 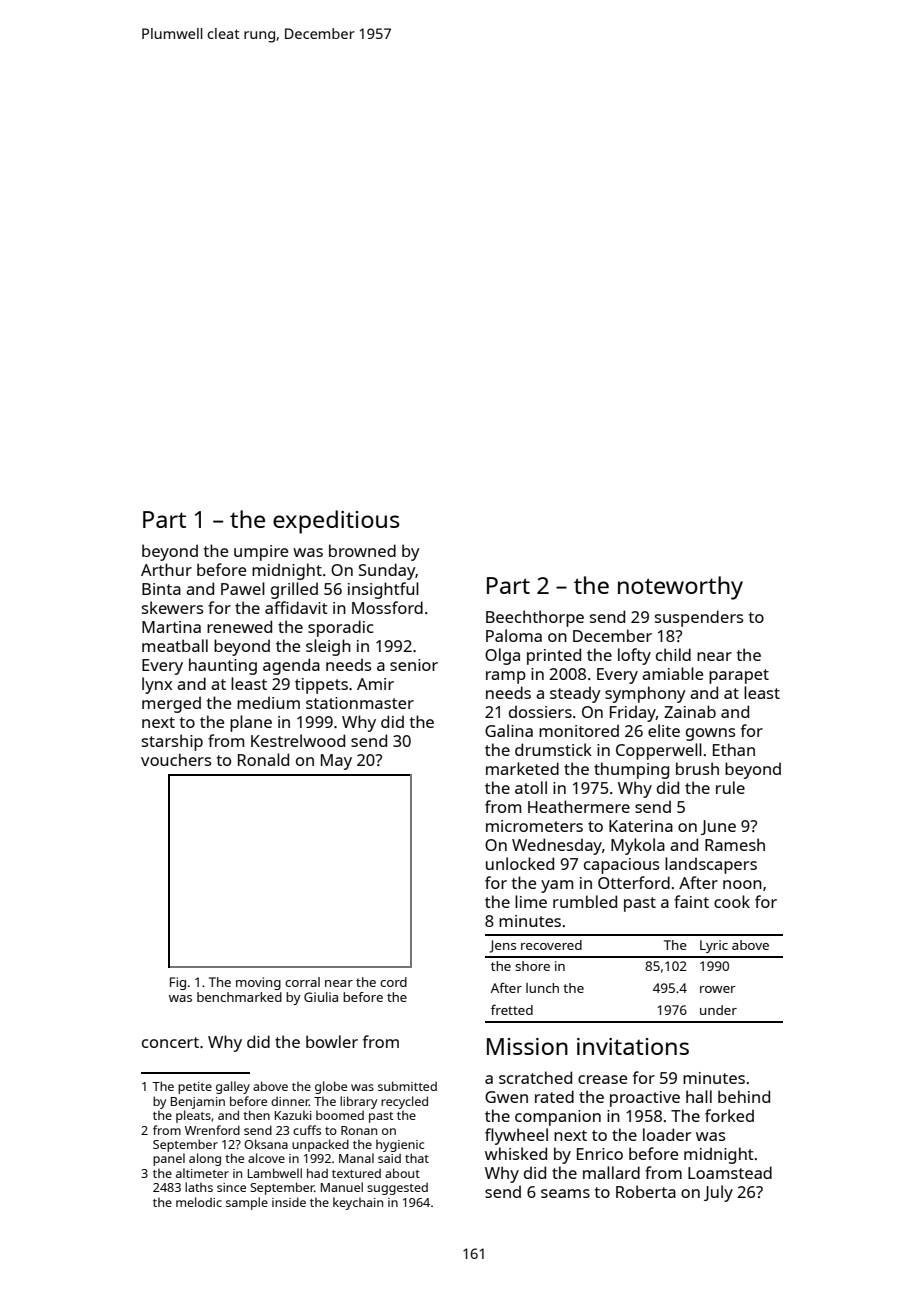 What do you see at coordinates (718, 1010) in the image?
I see `under` at bounding box center [718, 1010].
